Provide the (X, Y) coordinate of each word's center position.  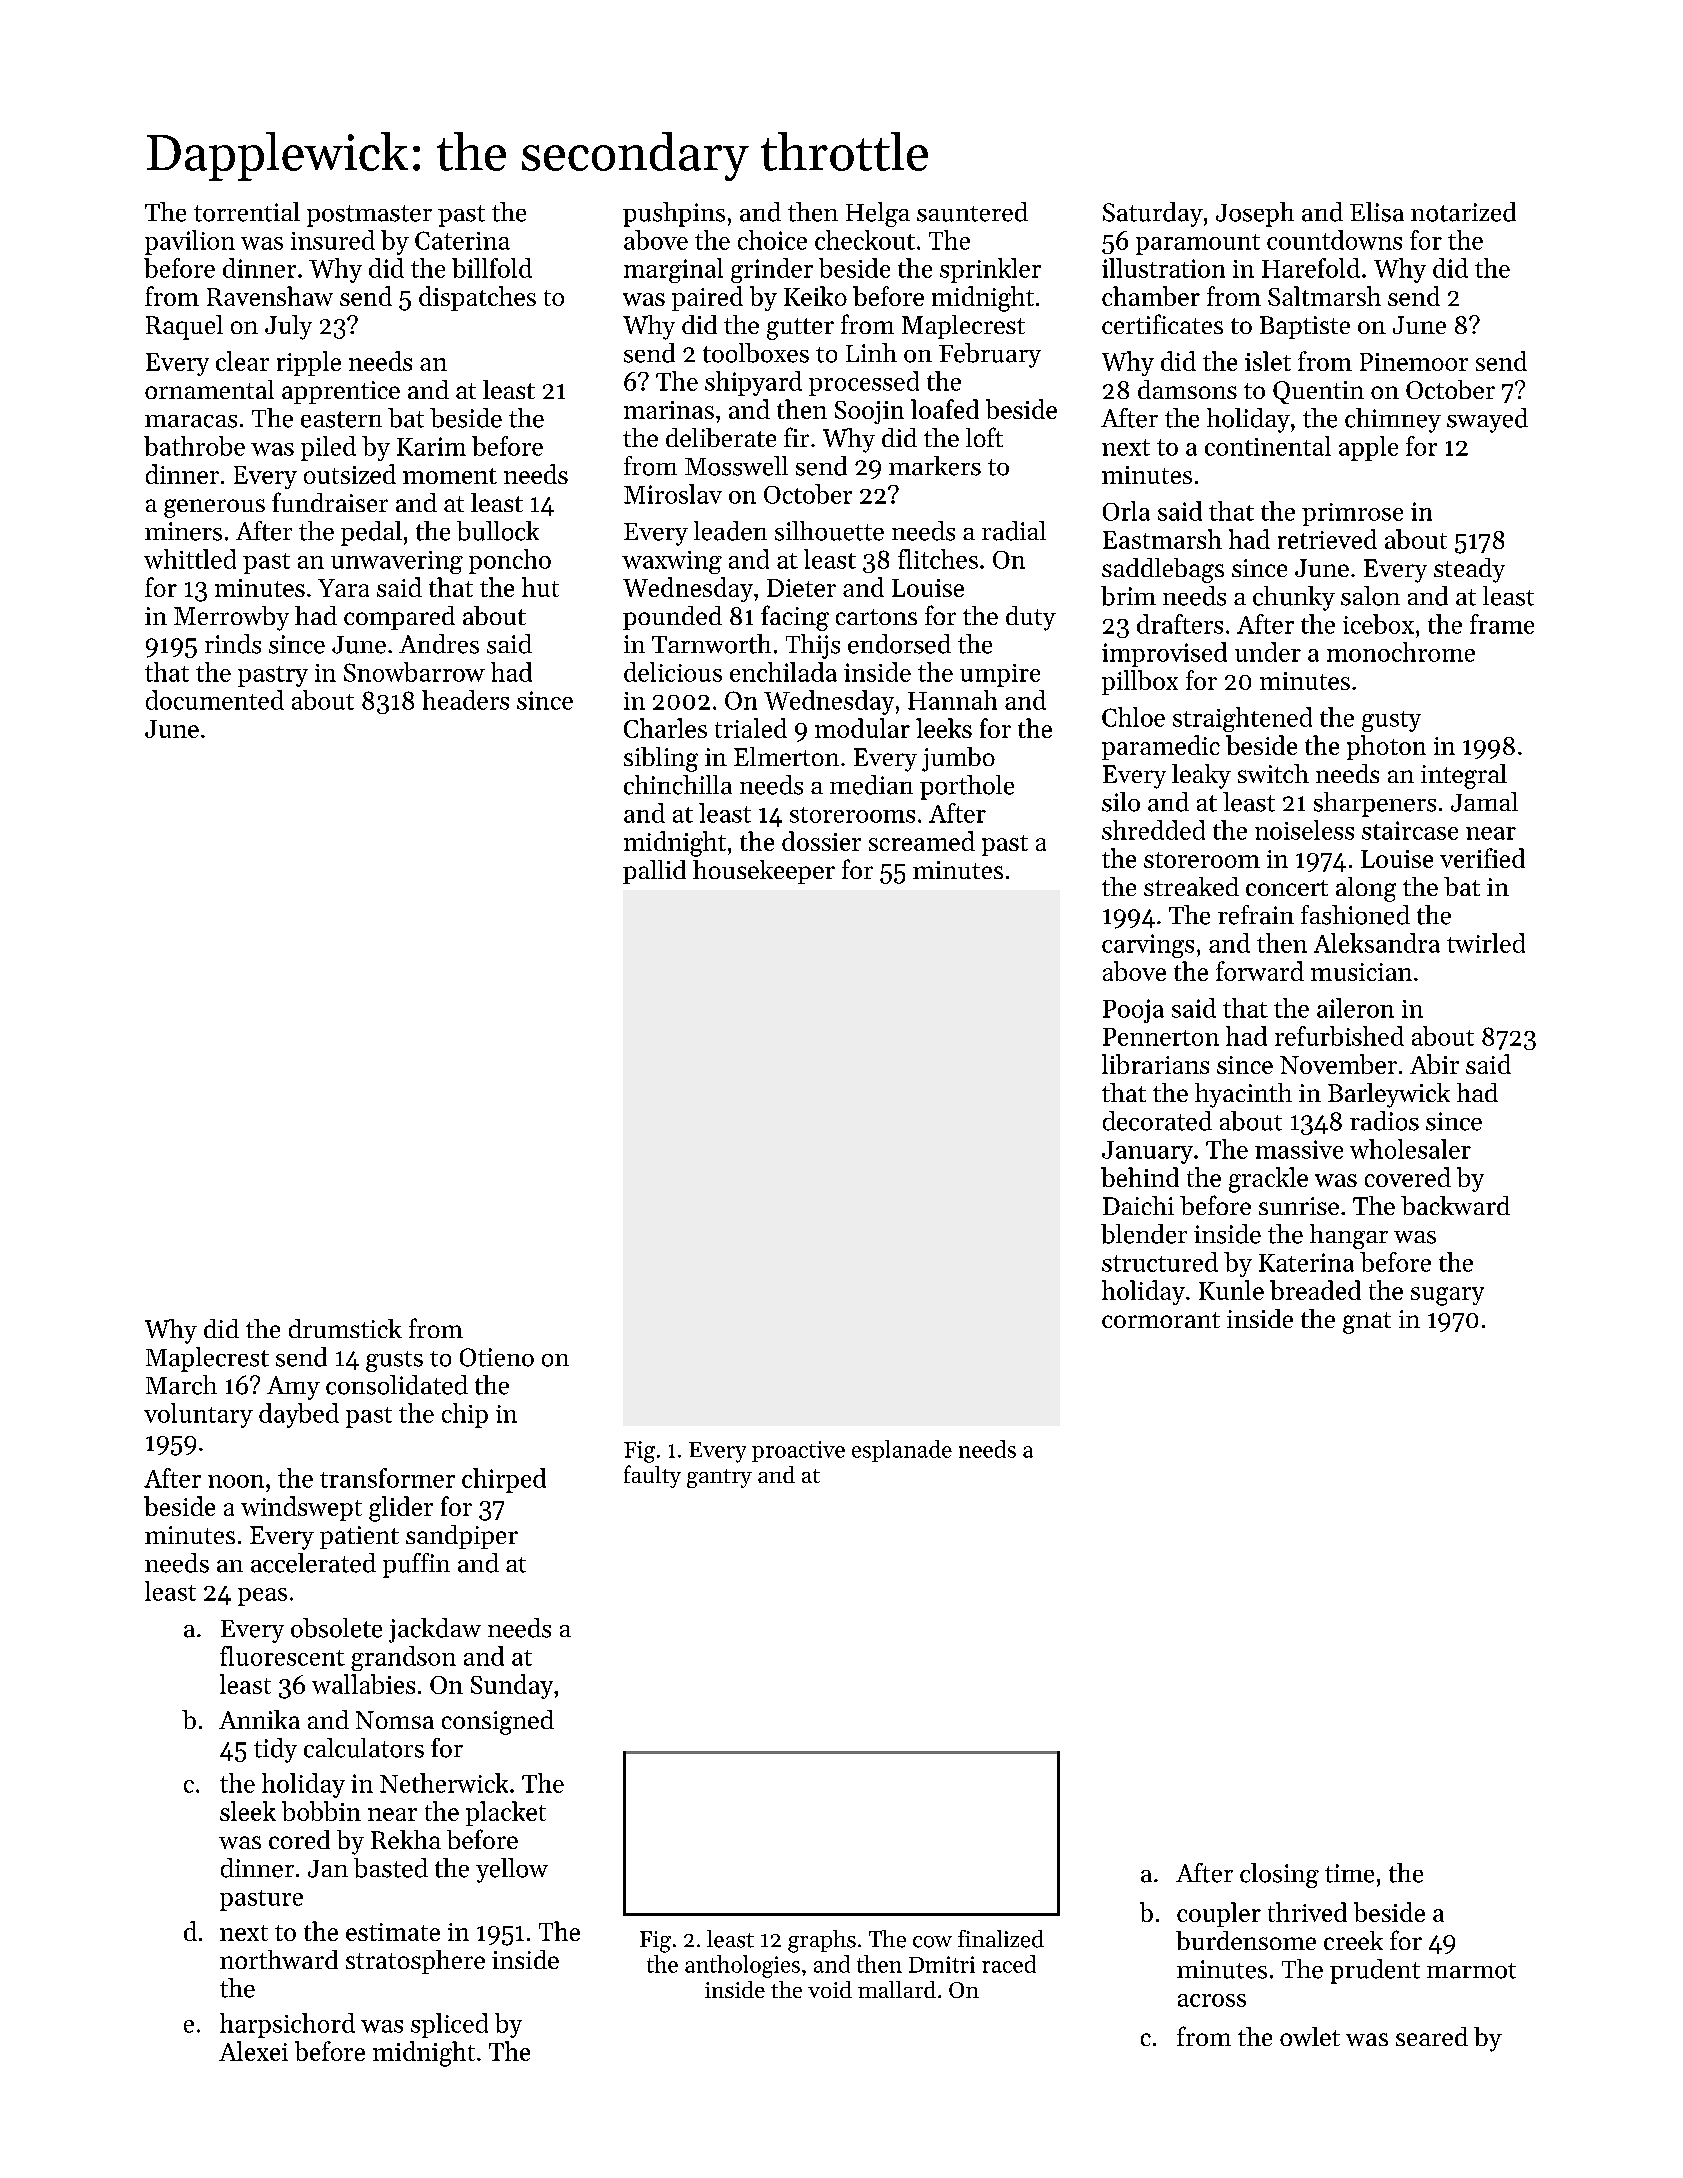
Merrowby (231, 618)
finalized (1001, 1939)
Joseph (1255, 214)
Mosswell (736, 466)
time (1349, 1873)
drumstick (345, 1328)
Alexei (253, 2051)
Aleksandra (1377, 943)
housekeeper (764, 872)
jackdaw (435, 1630)
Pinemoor (1414, 362)
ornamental (209, 389)
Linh (871, 352)
